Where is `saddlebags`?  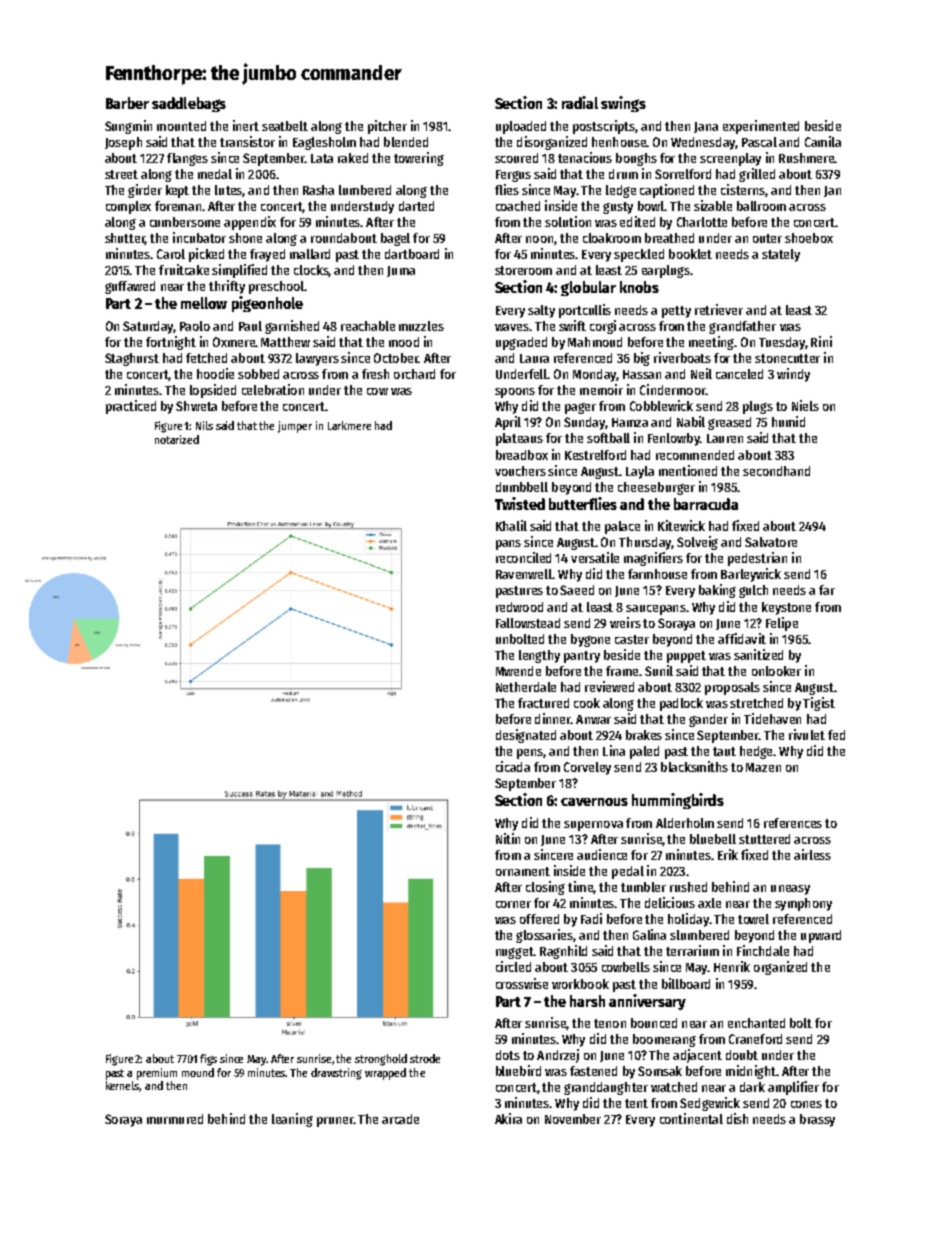
saddlebags is located at coordinates (189, 104).
